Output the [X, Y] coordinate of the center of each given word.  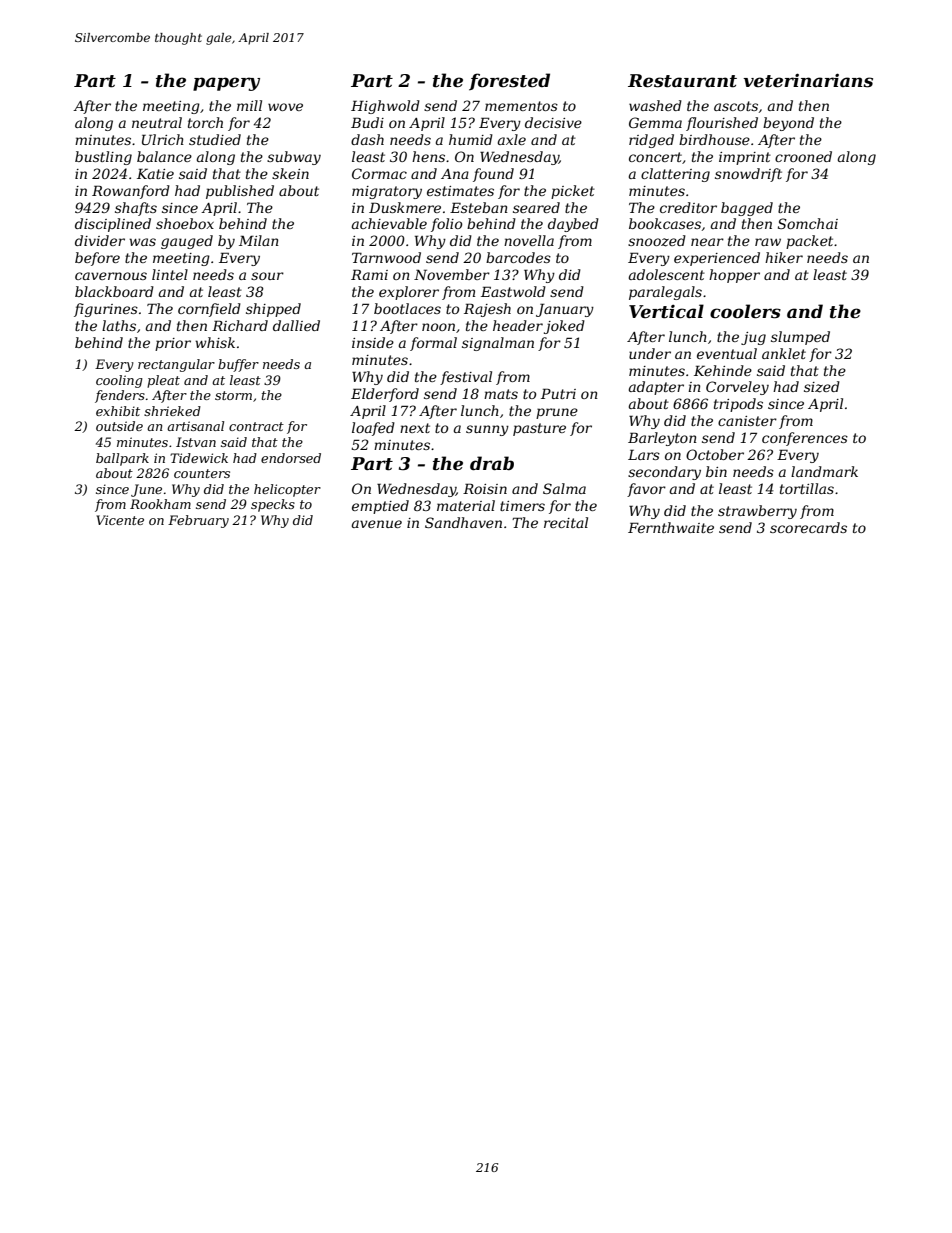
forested [509, 82]
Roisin [485, 488]
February [198, 521]
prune [557, 413]
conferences [805, 439]
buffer [238, 365]
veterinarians [808, 80]
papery [226, 84]
